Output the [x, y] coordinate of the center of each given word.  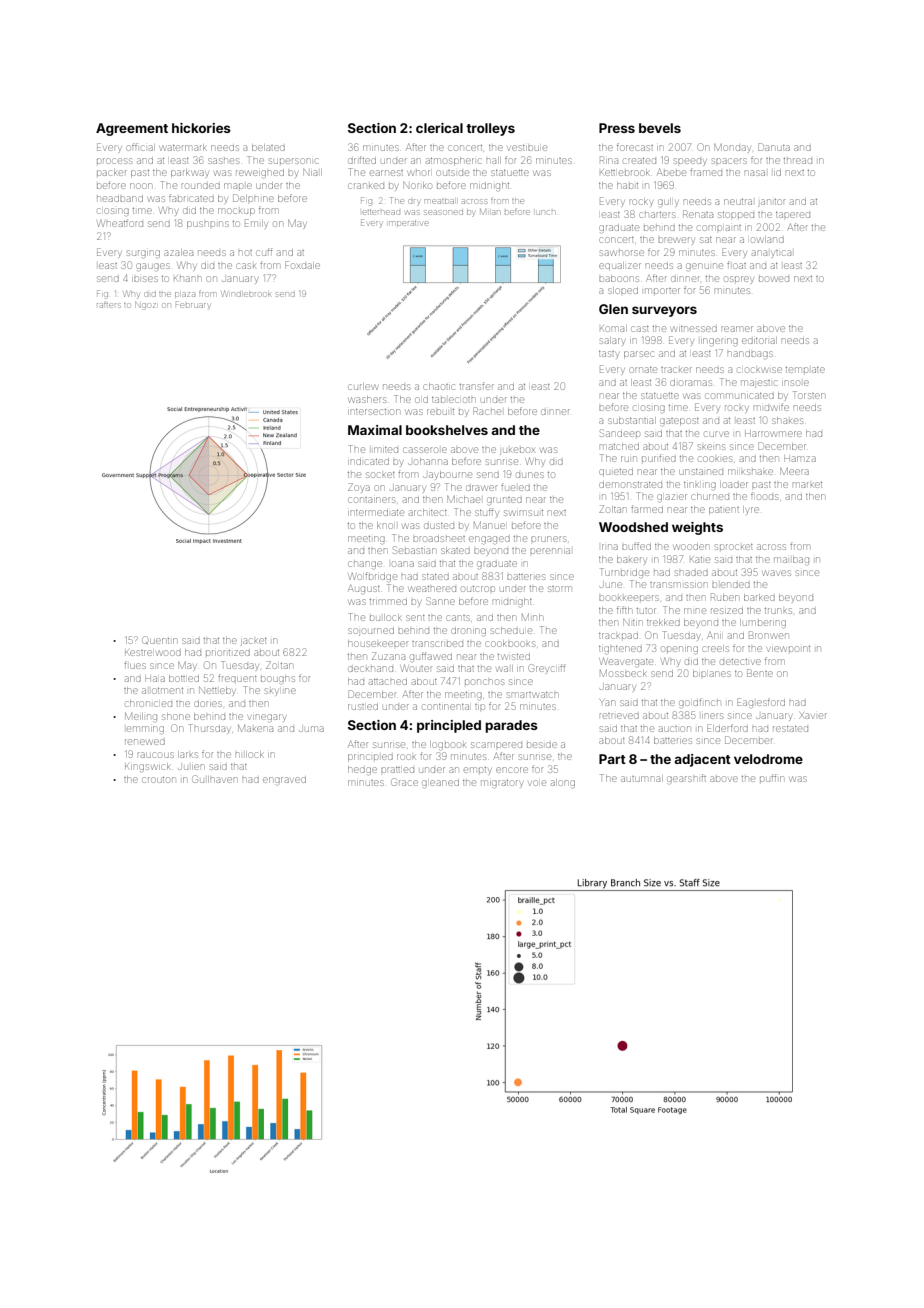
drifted [362, 160]
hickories [201, 128]
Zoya [359, 488]
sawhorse [622, 253]
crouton [159, 780]
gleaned [441, 783]
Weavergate [627, 662]
